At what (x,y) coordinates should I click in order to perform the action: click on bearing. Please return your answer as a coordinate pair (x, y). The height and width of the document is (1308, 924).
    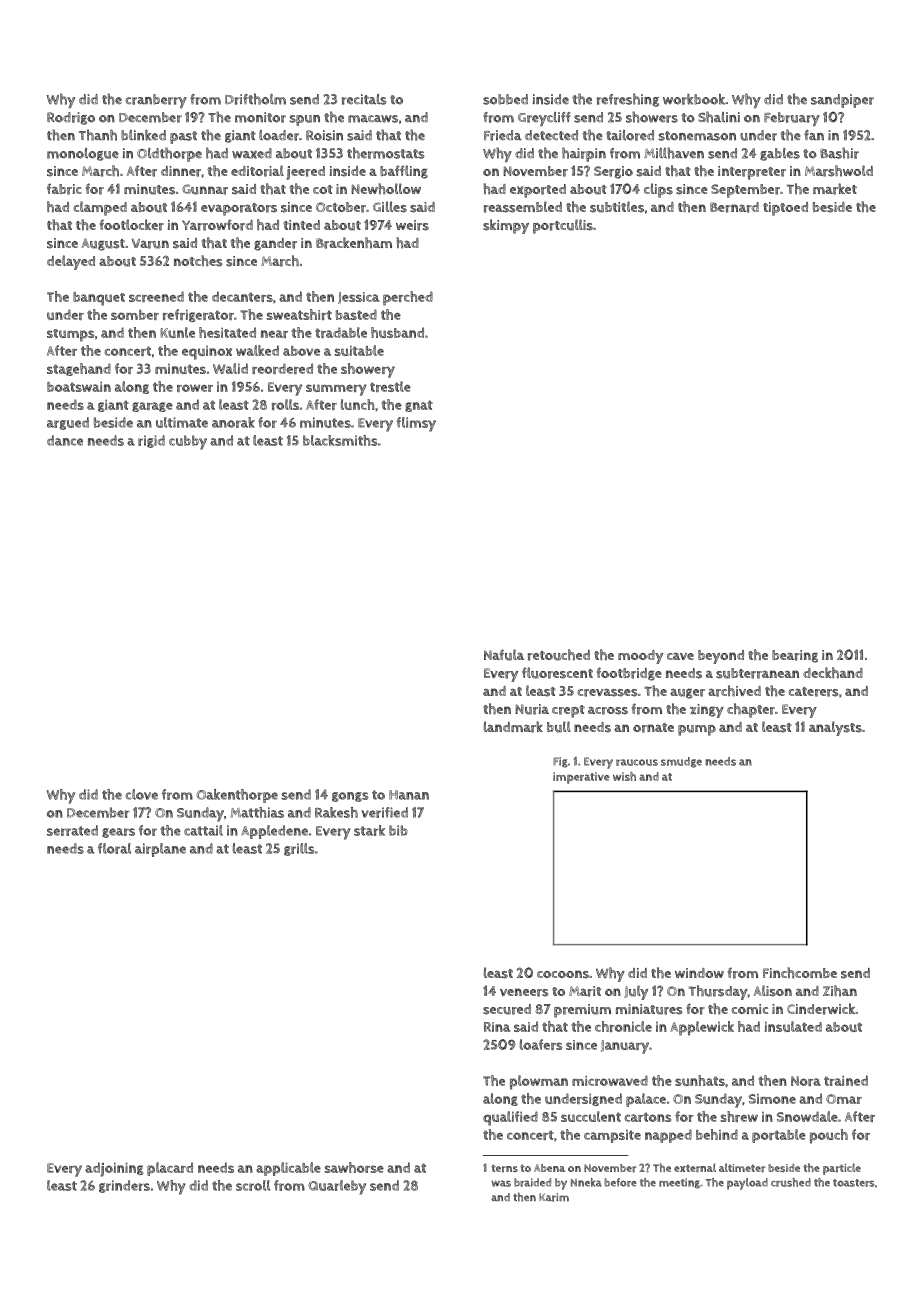
    Looking at the image, I should click on (795, 656).
